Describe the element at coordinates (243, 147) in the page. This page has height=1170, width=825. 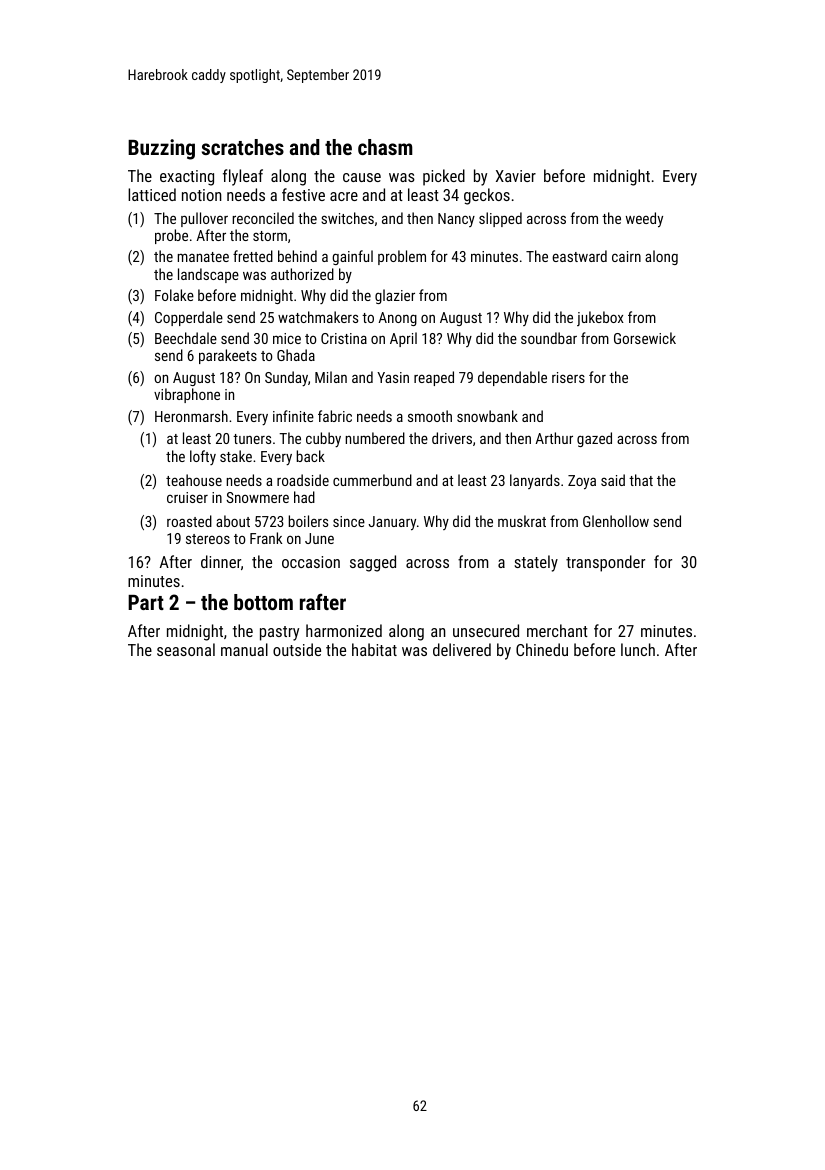
I see `scratches` at that location.
